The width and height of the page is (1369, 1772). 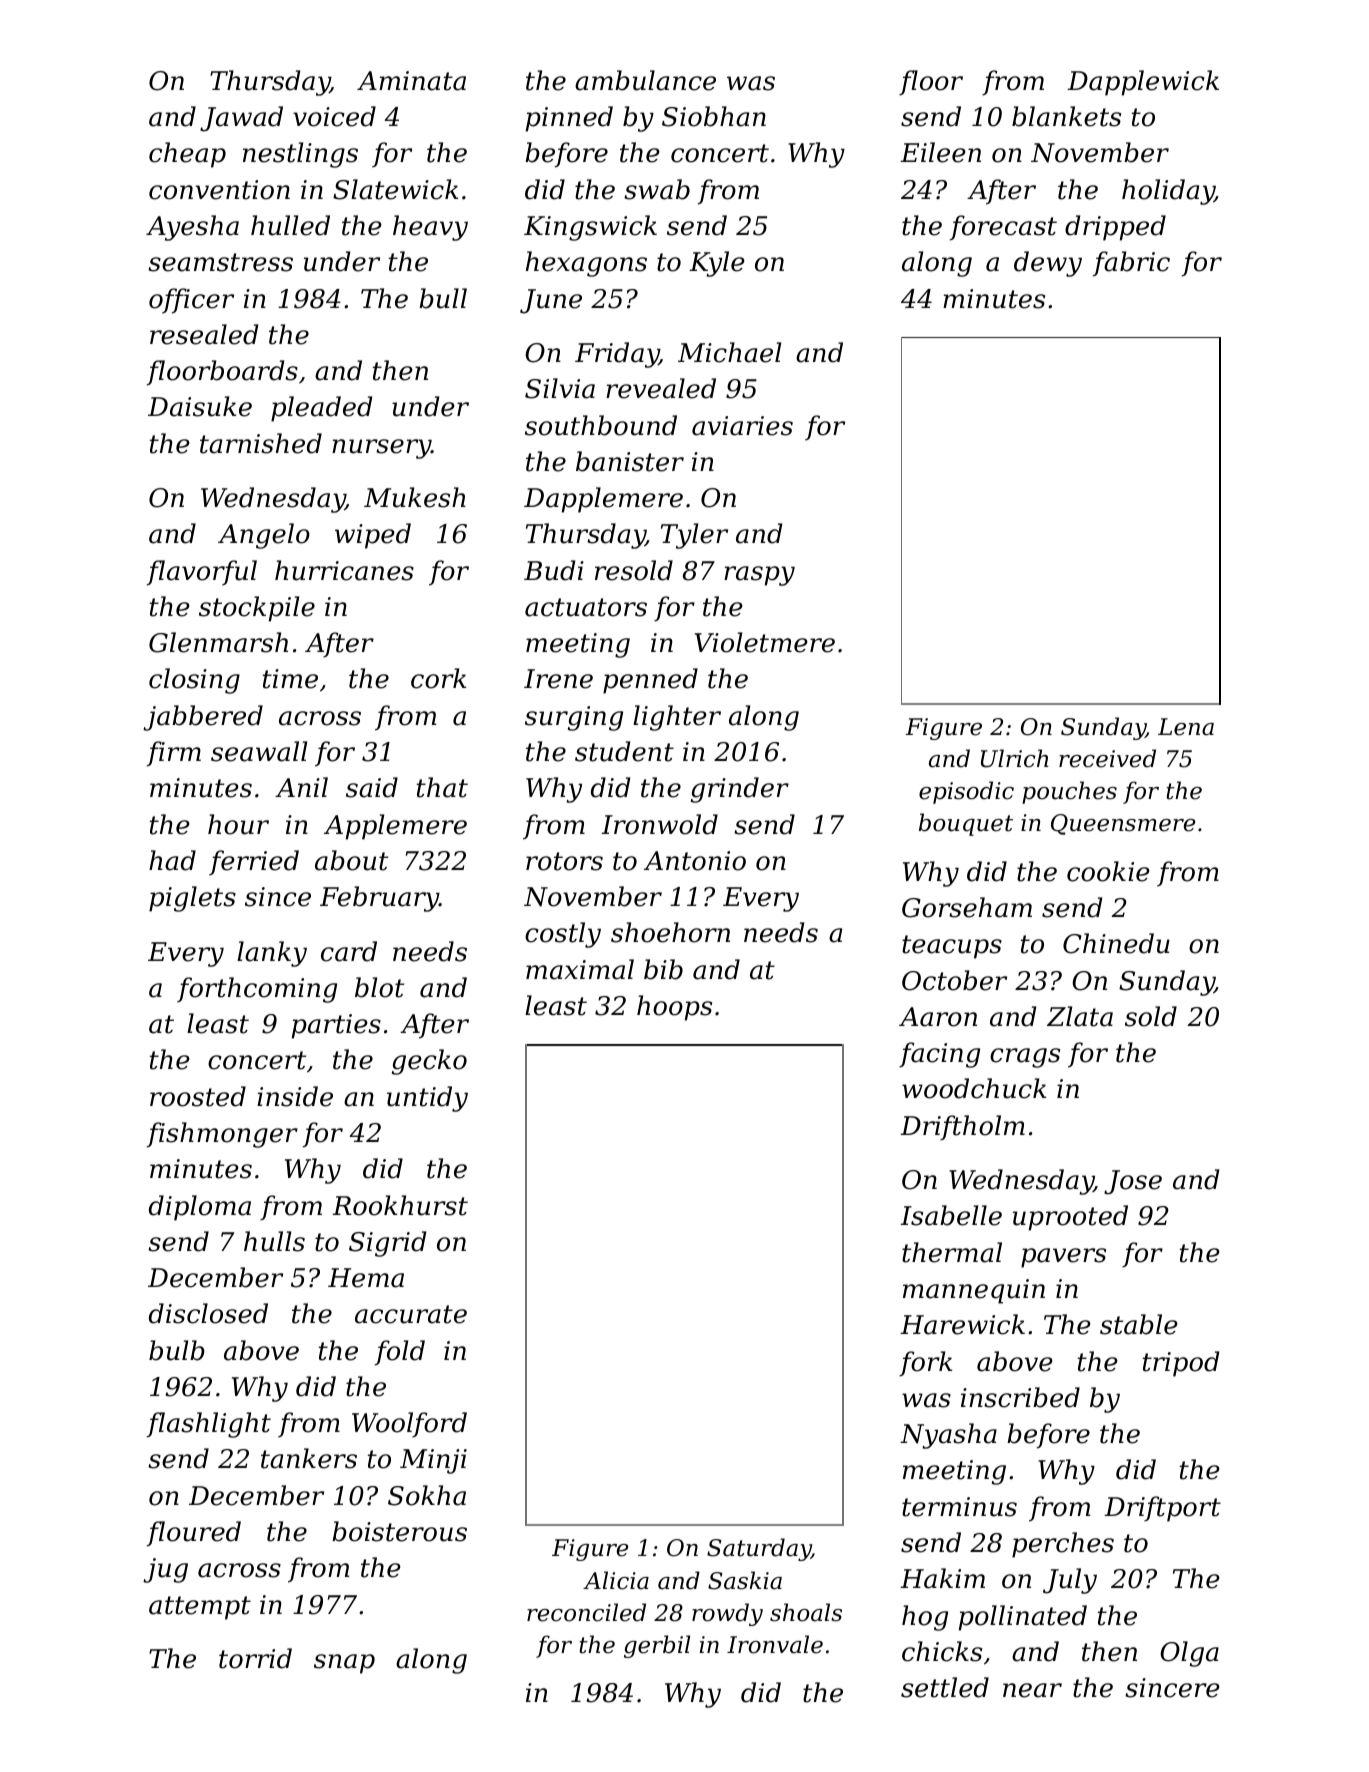 What do you see at coordinates (590, 228) in the page?
I see `Kingswick` at bounding box center [590, 228].
